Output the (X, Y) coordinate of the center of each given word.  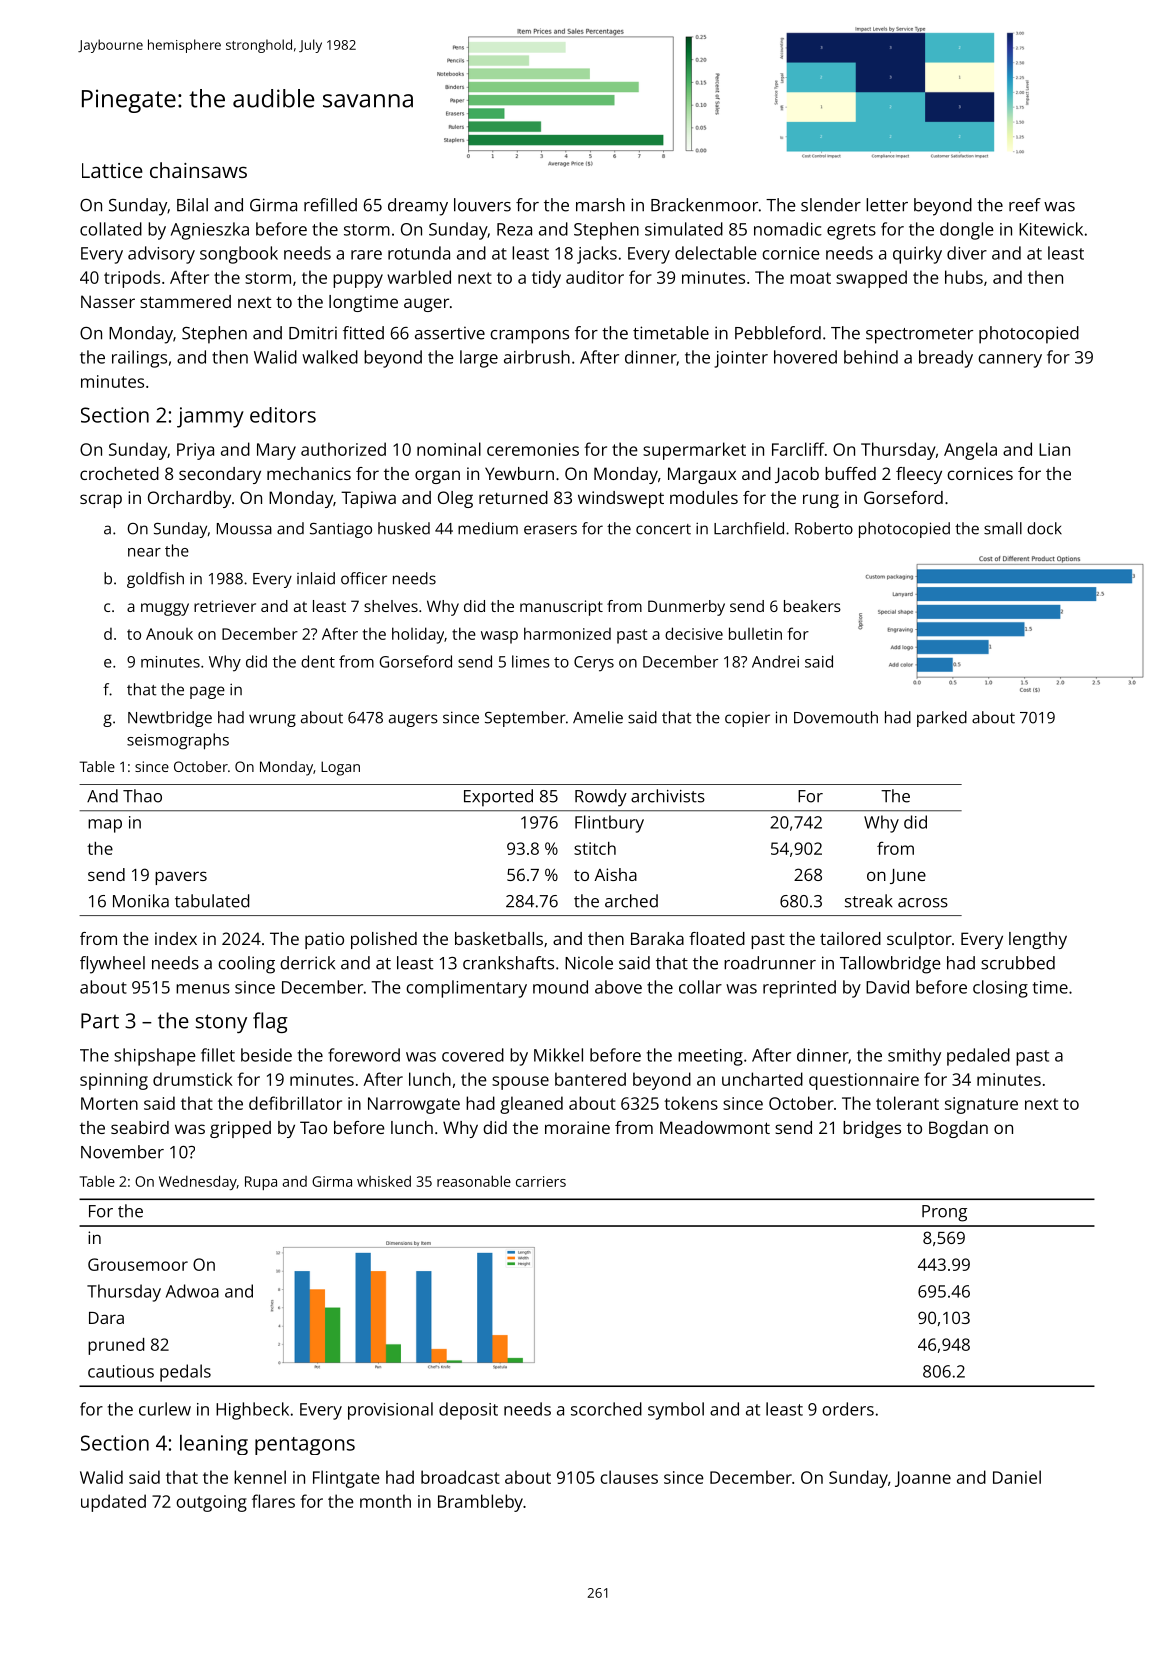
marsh (600, 205)
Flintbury (609, 824)
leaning (214, 1445)
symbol (676, 1411)
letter (887, 205)
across (923, 903)
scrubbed (1018, 963)
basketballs (499, 938)
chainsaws (198, 170)
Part (100, 1021)
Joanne (923, 1479)
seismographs (178, 741)
